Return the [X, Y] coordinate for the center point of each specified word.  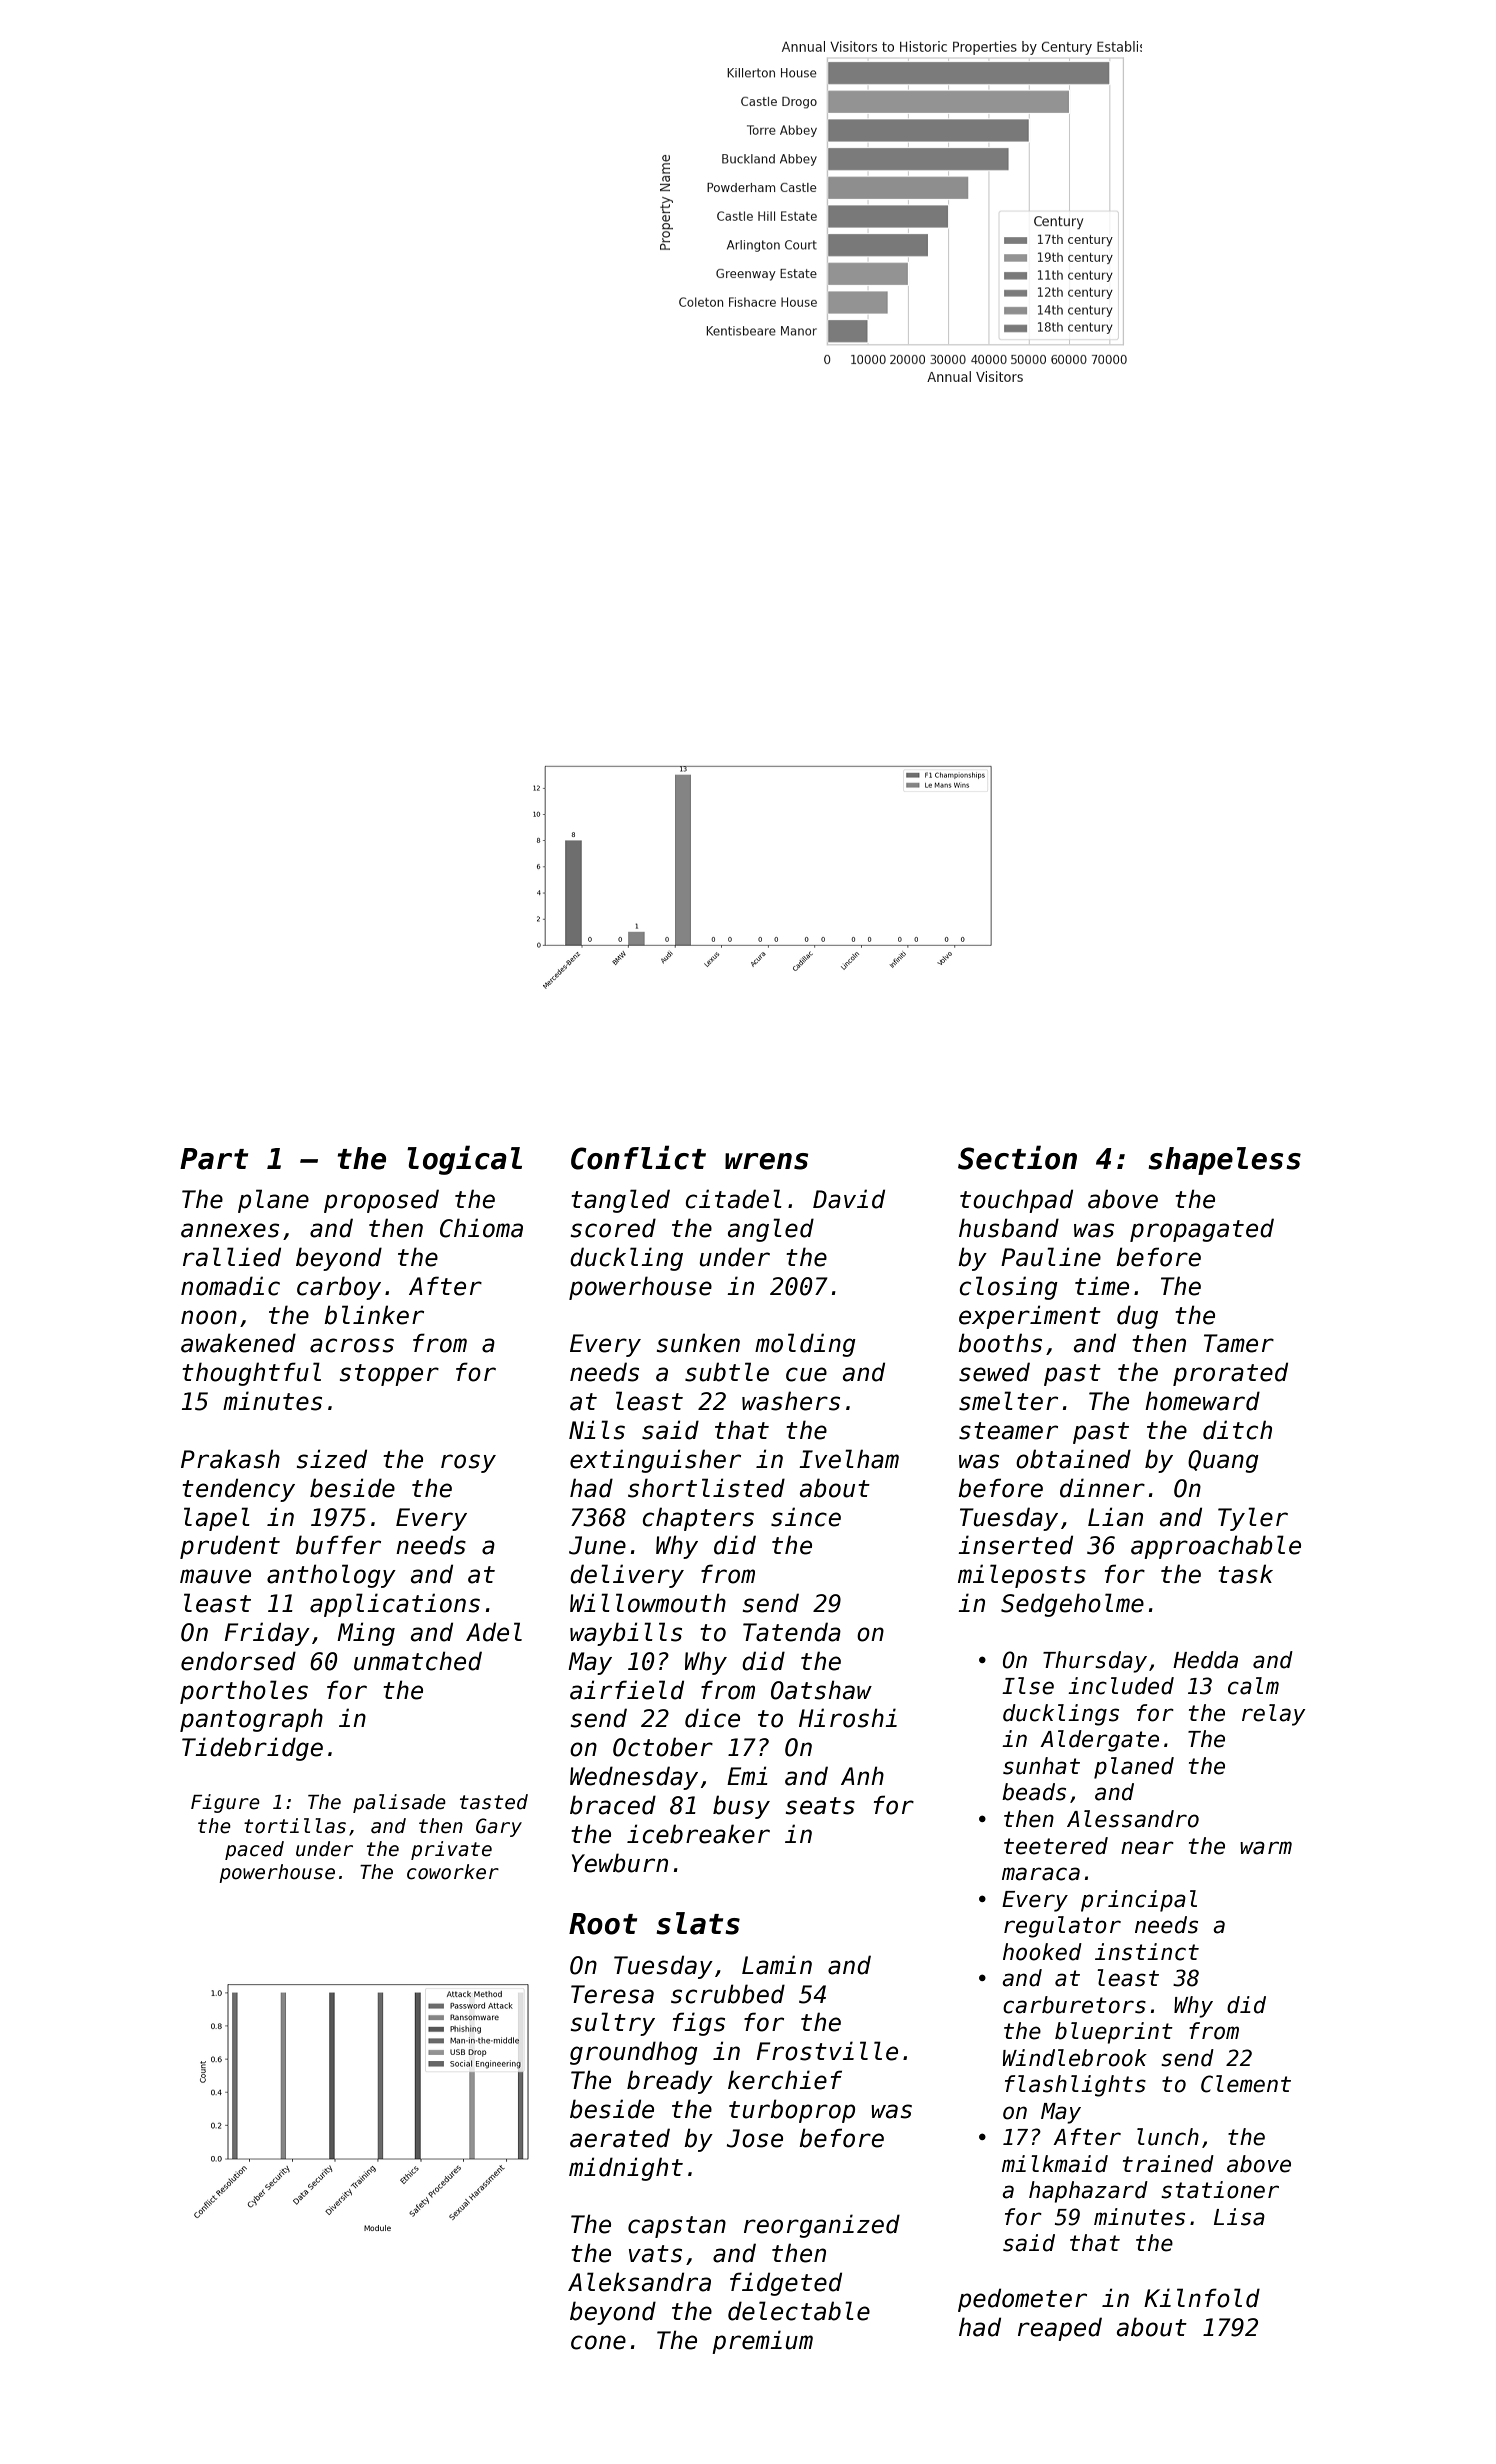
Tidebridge [252, 1749]
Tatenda [792, 1632]
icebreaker [698, 1834]
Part [214, 1159]
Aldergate [1099, 1741]
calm [1253, 1686]
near [1147, 1848]
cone [598, 2342]
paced [254, 1850]
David [849, 1199]
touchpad [1016, 1201]
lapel [217, 1519]
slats [698, 1923]
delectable [799, 2311]
